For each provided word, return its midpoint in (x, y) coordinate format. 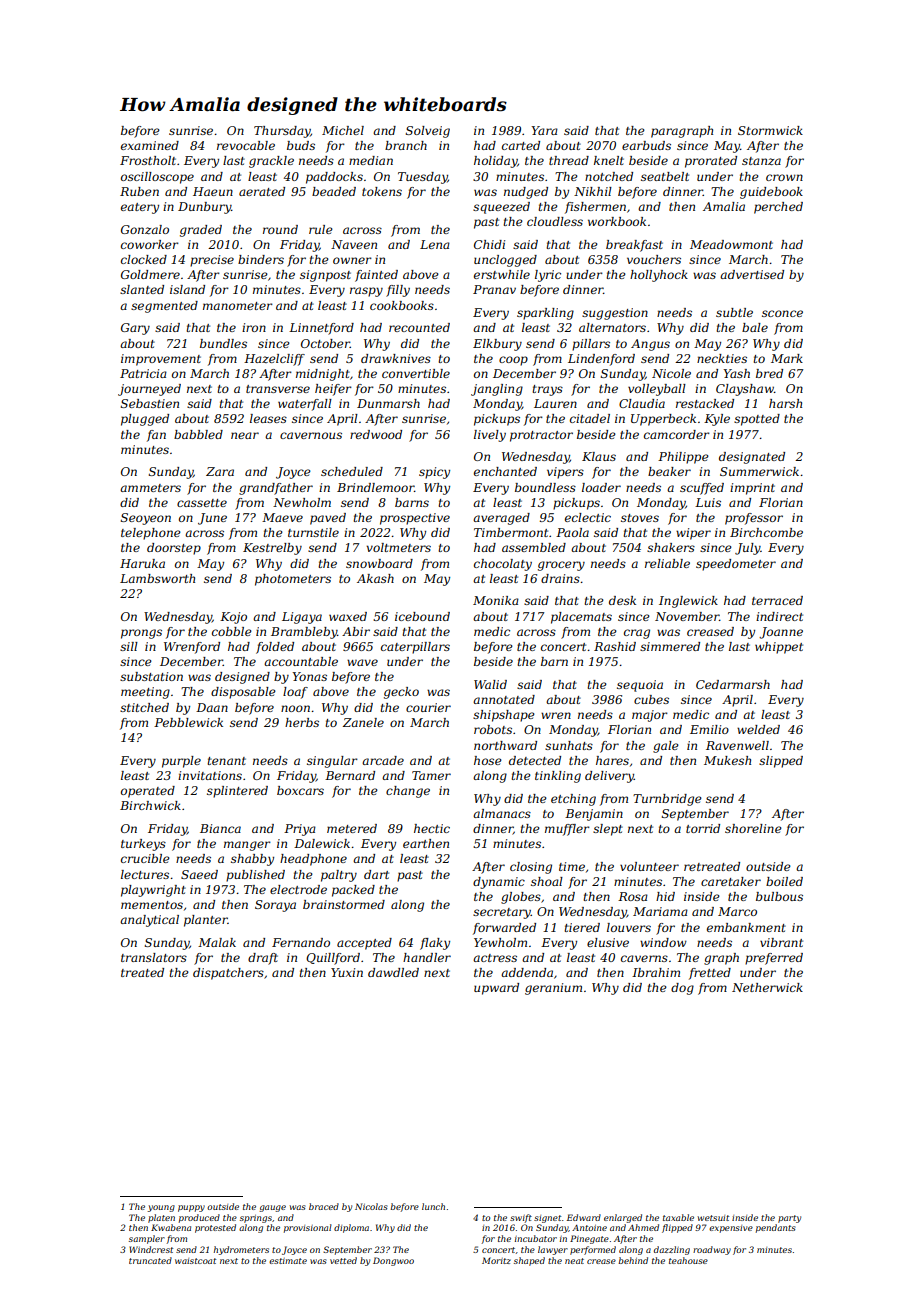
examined (150, 145)
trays (547, 390)
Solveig (428, 132)
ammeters (150, 488)
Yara (544, 130)
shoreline (753, 828)
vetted (343, 1260)
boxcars (300, 790)
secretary (502, 913)
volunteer (649, 866)
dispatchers (228, 974)
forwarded (504, 929)
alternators (612, 327)
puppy (191, 1208)
